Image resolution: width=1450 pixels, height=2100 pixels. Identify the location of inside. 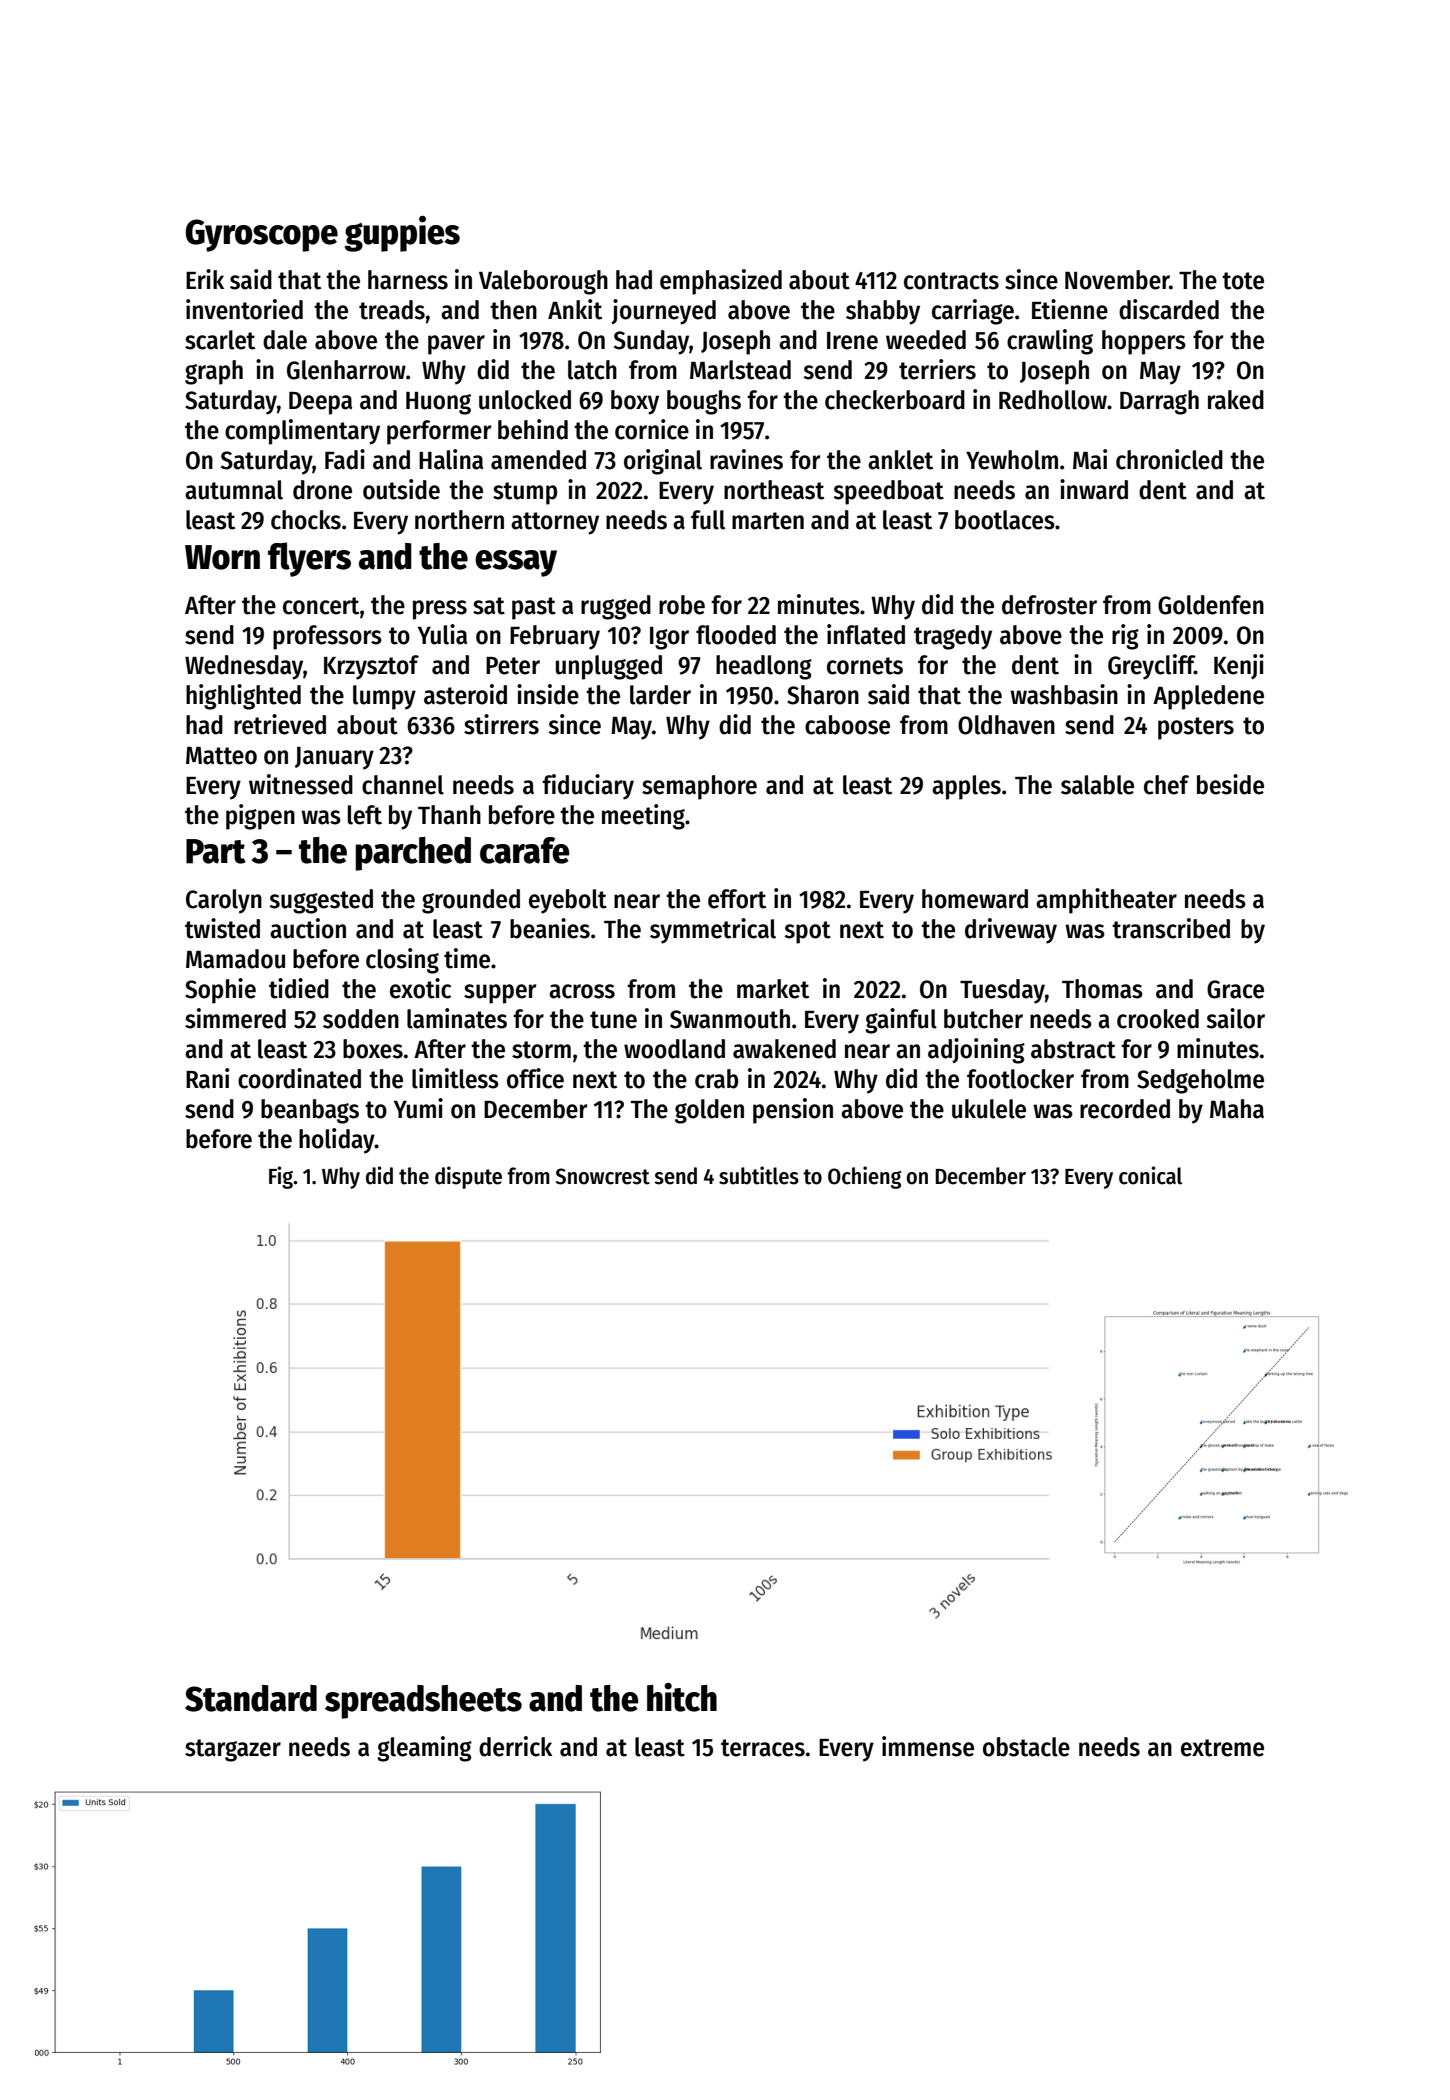
(548, 694).
